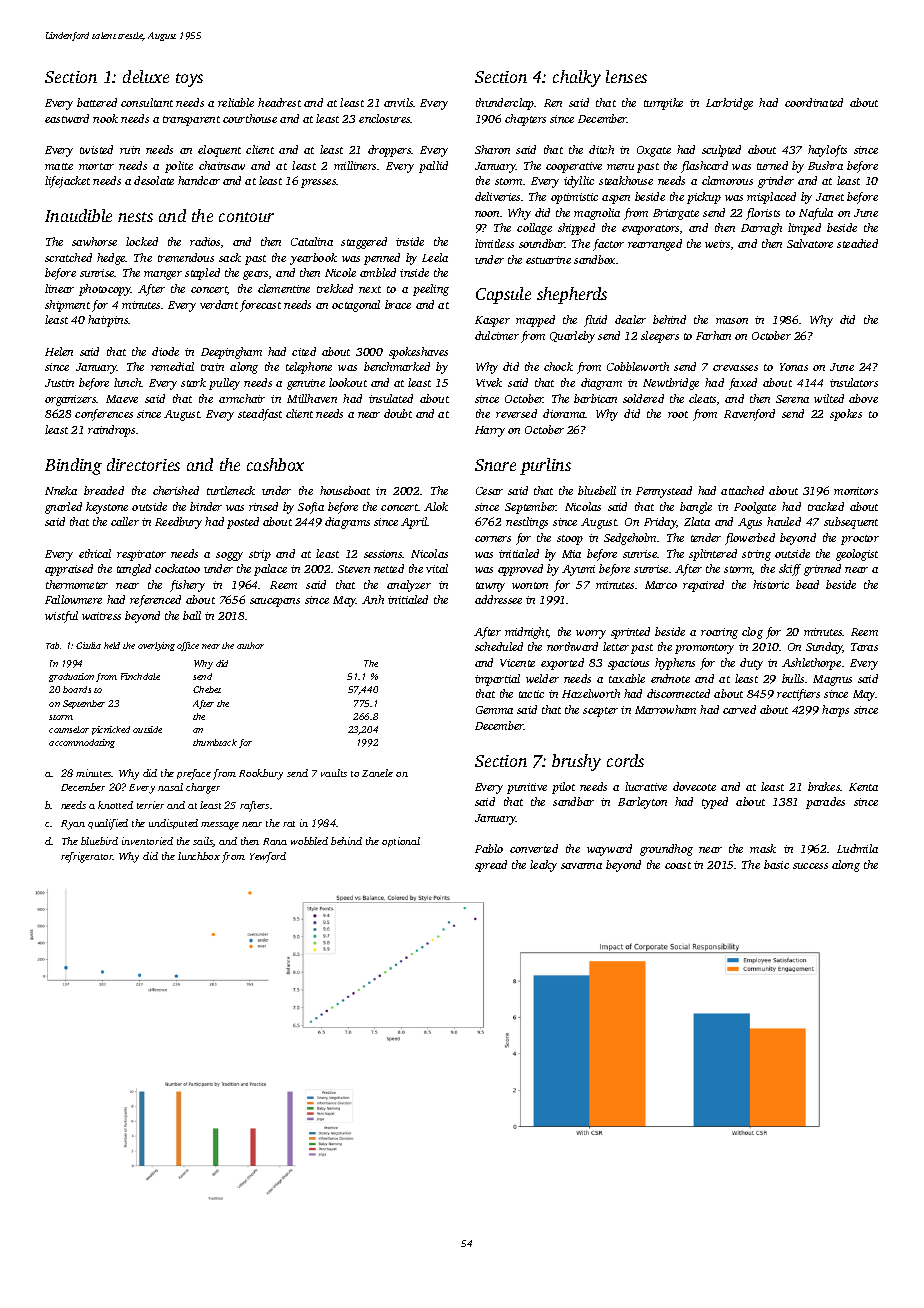 The image size is (924, 1308). Describe the element at coordinates (497, 335) in the image. I see `dulcimer` at that location.
